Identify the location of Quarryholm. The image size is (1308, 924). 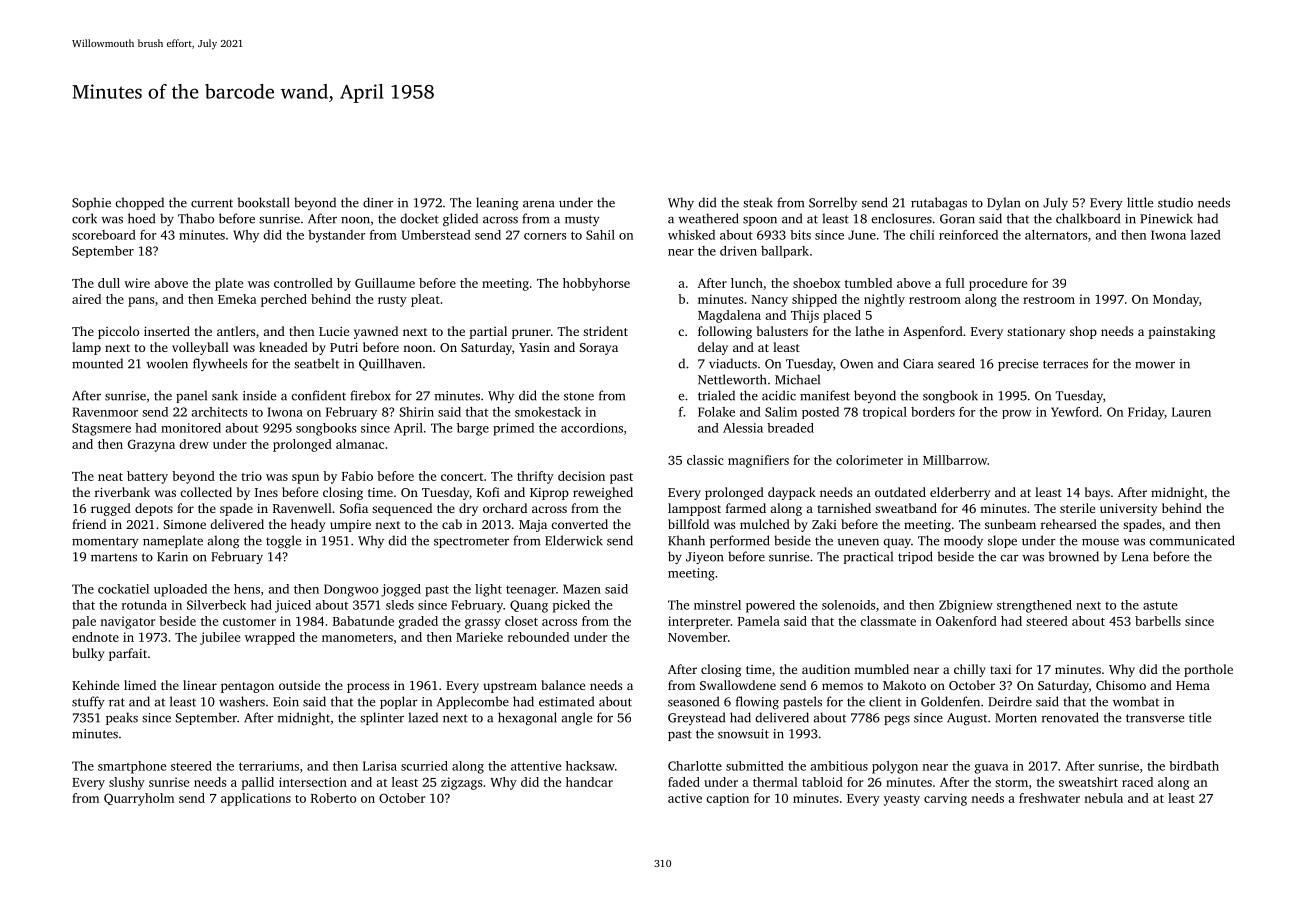
(139, 799).
